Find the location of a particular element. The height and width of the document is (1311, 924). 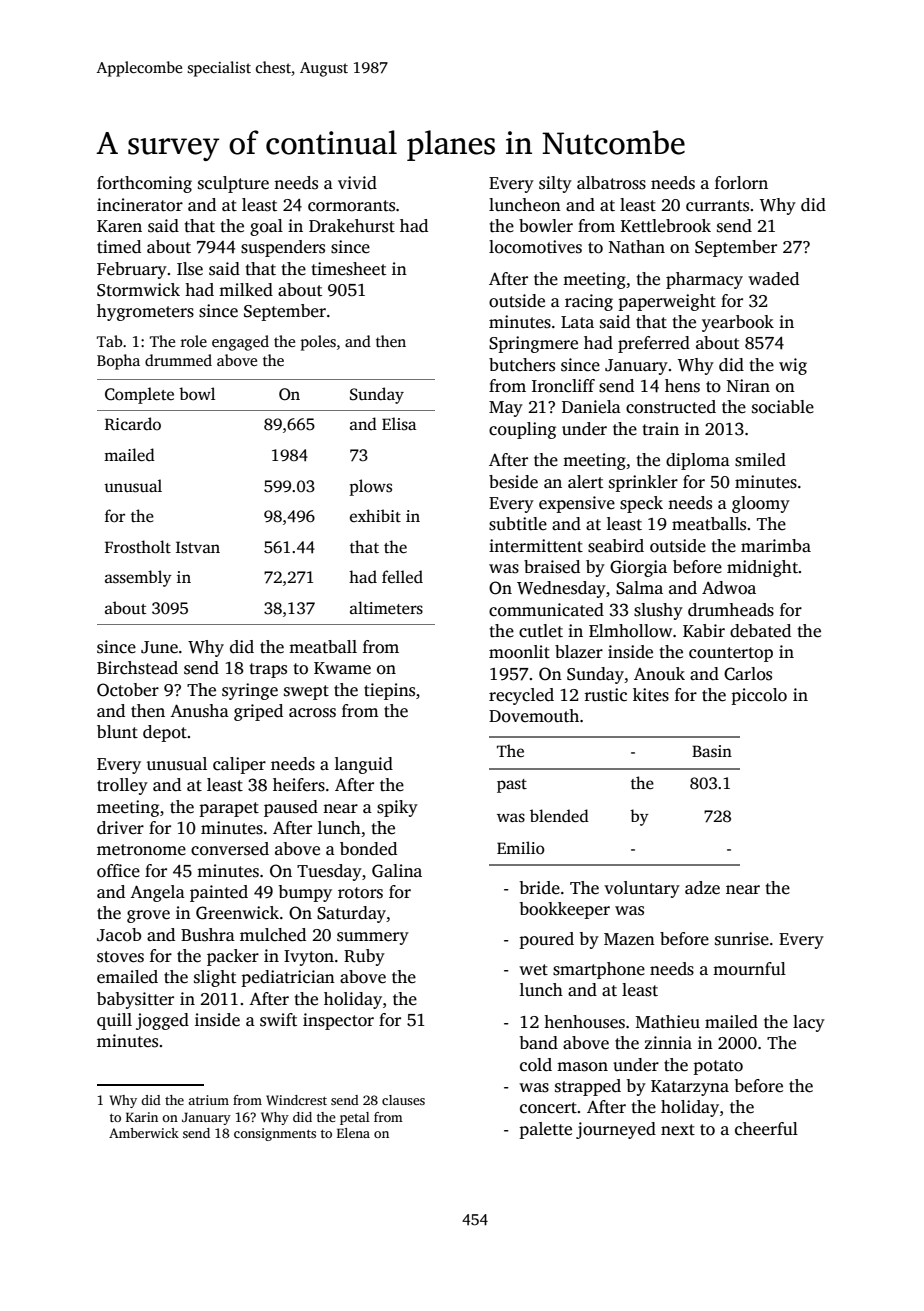

blunt is located at coordinates (117, 732).
